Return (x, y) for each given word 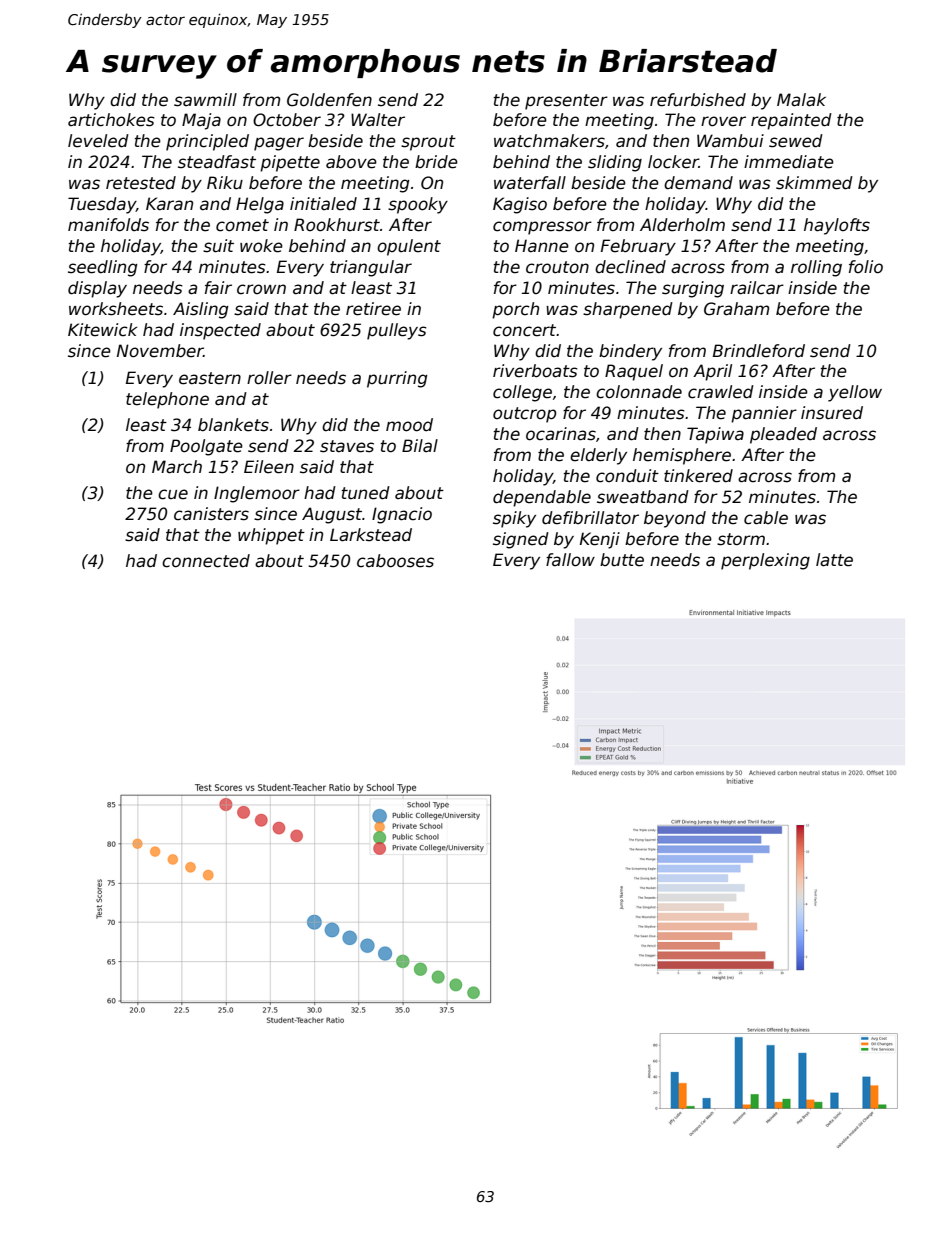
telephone (167, 400)
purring (397, 379)
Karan (169, 204)
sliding (615, 163)
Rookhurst (337, 225)
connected (206, 561)
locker (673, 162)
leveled (98, 141)
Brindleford (759, 351)
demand (698, 183)
